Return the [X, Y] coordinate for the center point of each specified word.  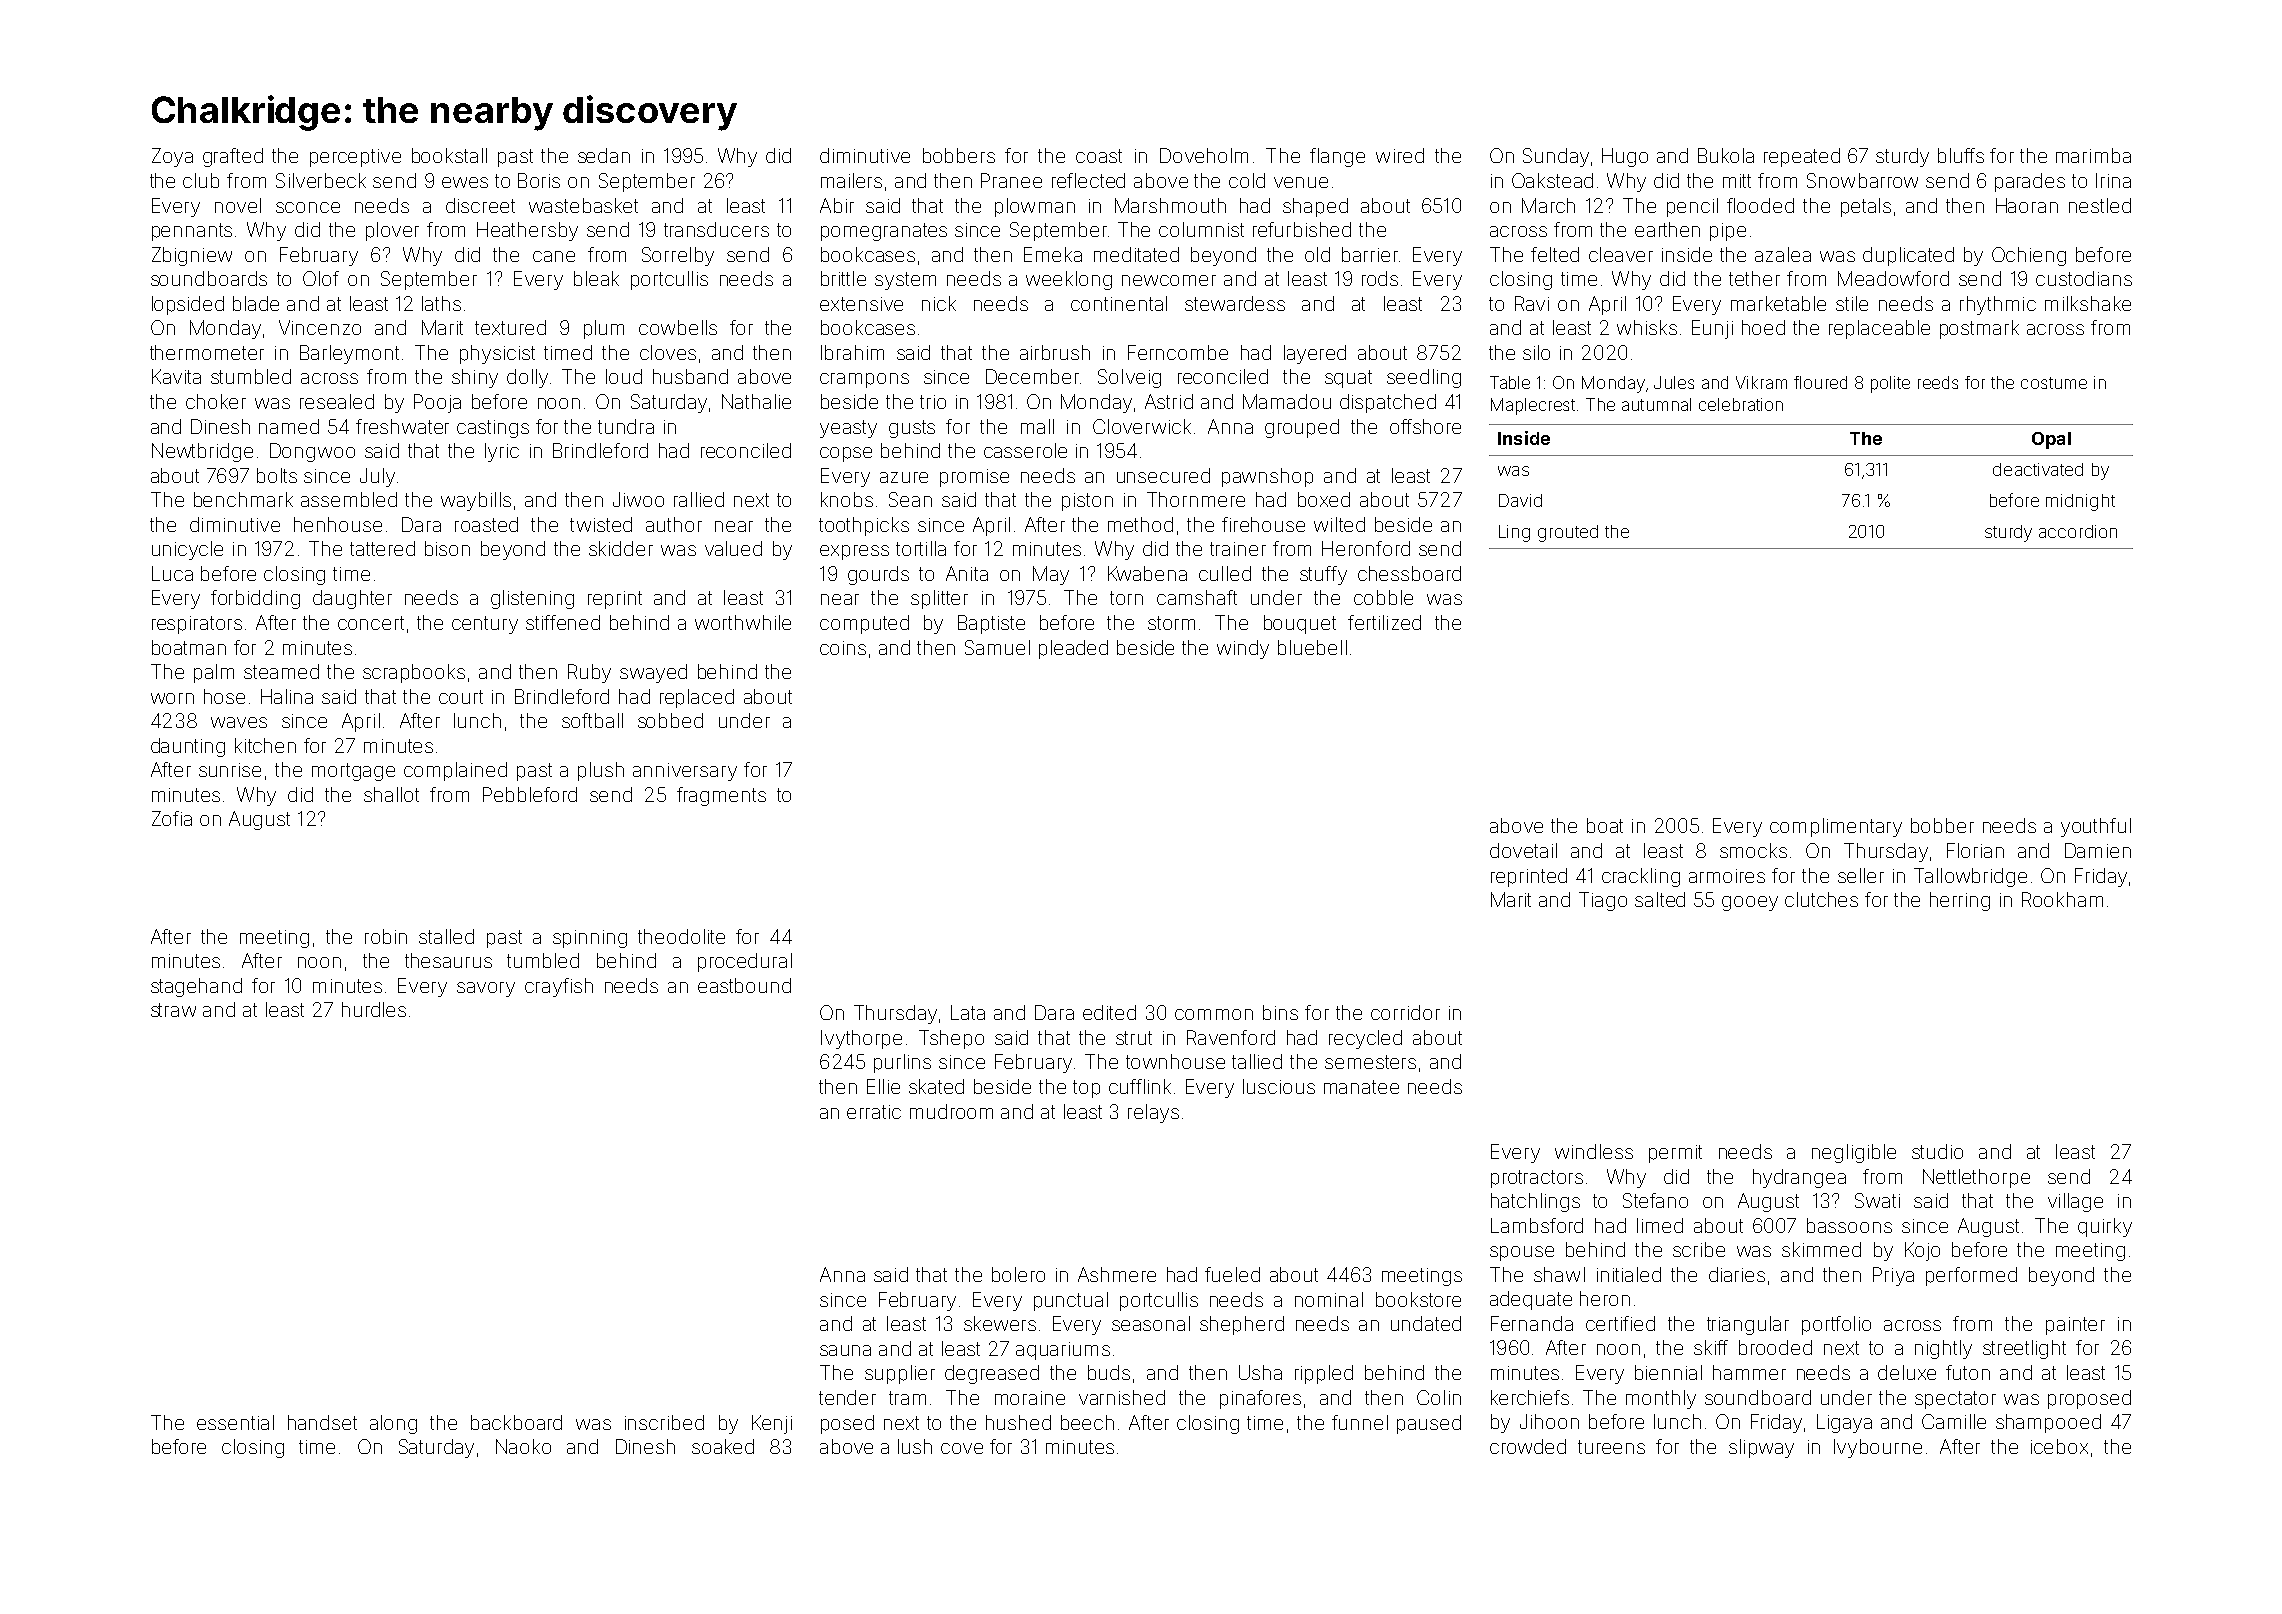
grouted [1568, 533]
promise [974, 478]
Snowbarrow [1862, 180]
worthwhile [743, 622]
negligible [1854, 1153]
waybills [476, 501]
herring [1960, 901]
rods [1380, 278]
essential [235, 1422]
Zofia [172, 818]
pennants [192, 232]
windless [1594, 1151]
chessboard [1409, 573]
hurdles [374, 1009]
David [1520, 500]
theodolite [681, 936]
